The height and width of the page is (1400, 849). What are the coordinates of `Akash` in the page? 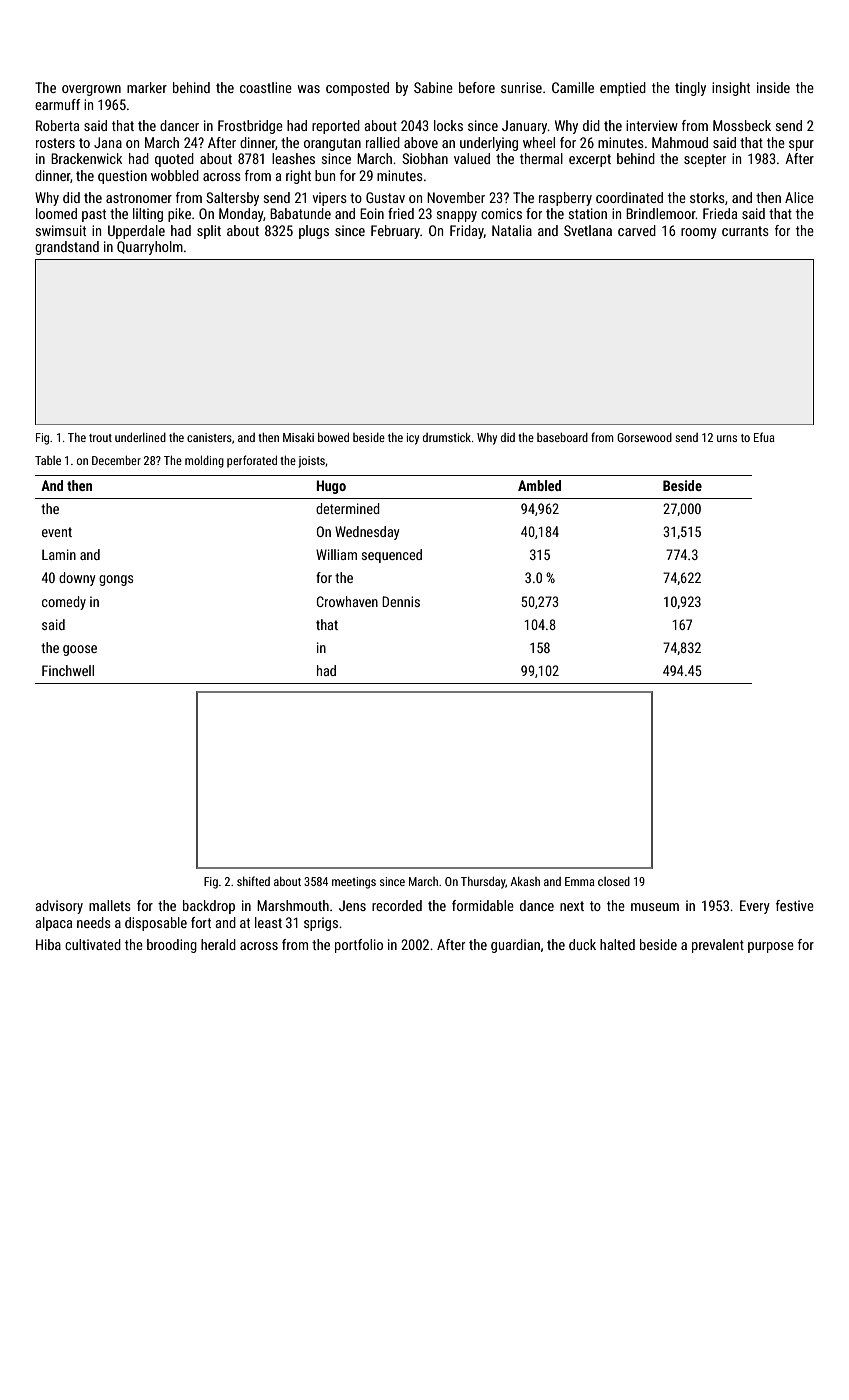 It's located at (525, 881).
